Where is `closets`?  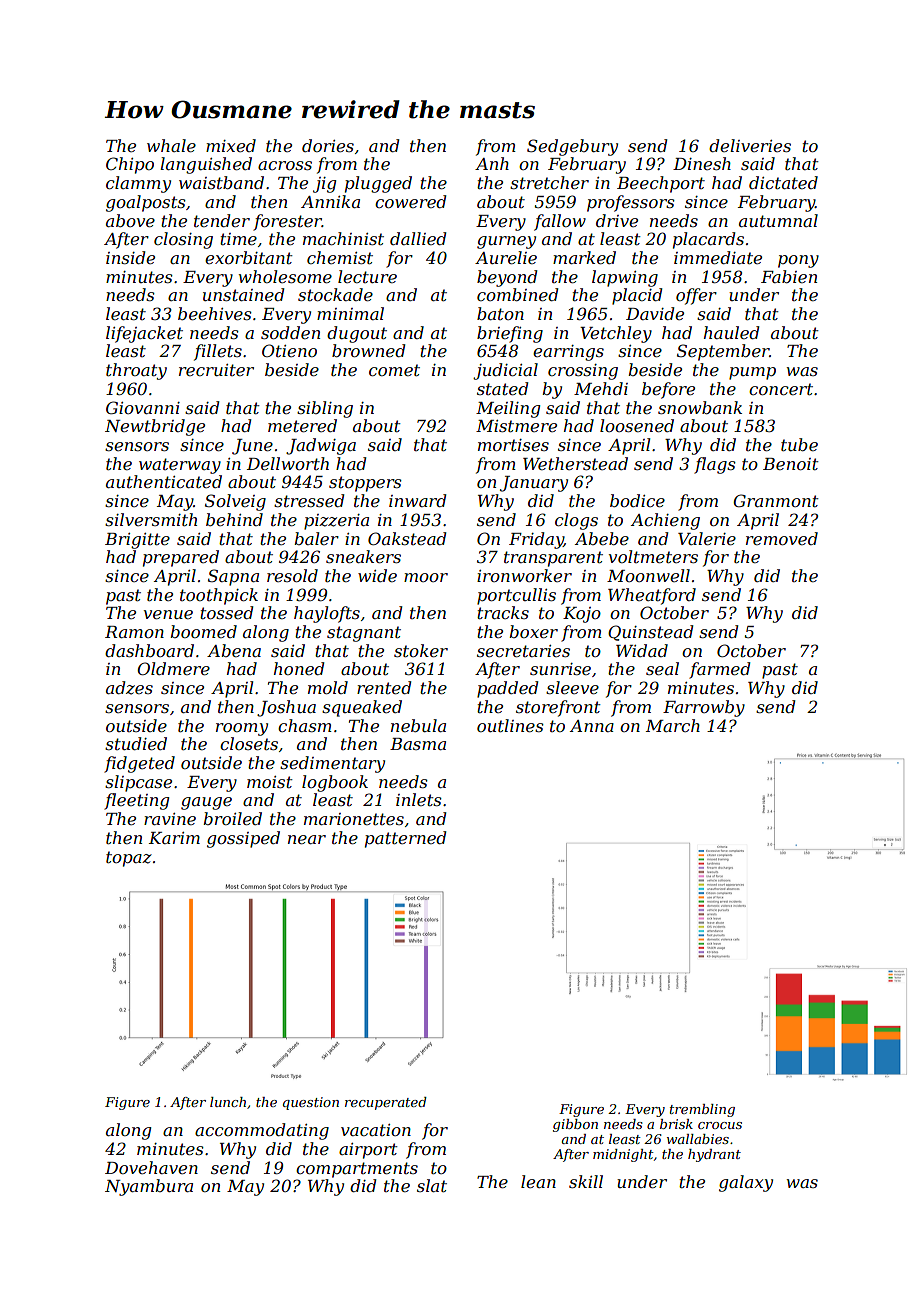
closets is located at coordinates (249, 743).
